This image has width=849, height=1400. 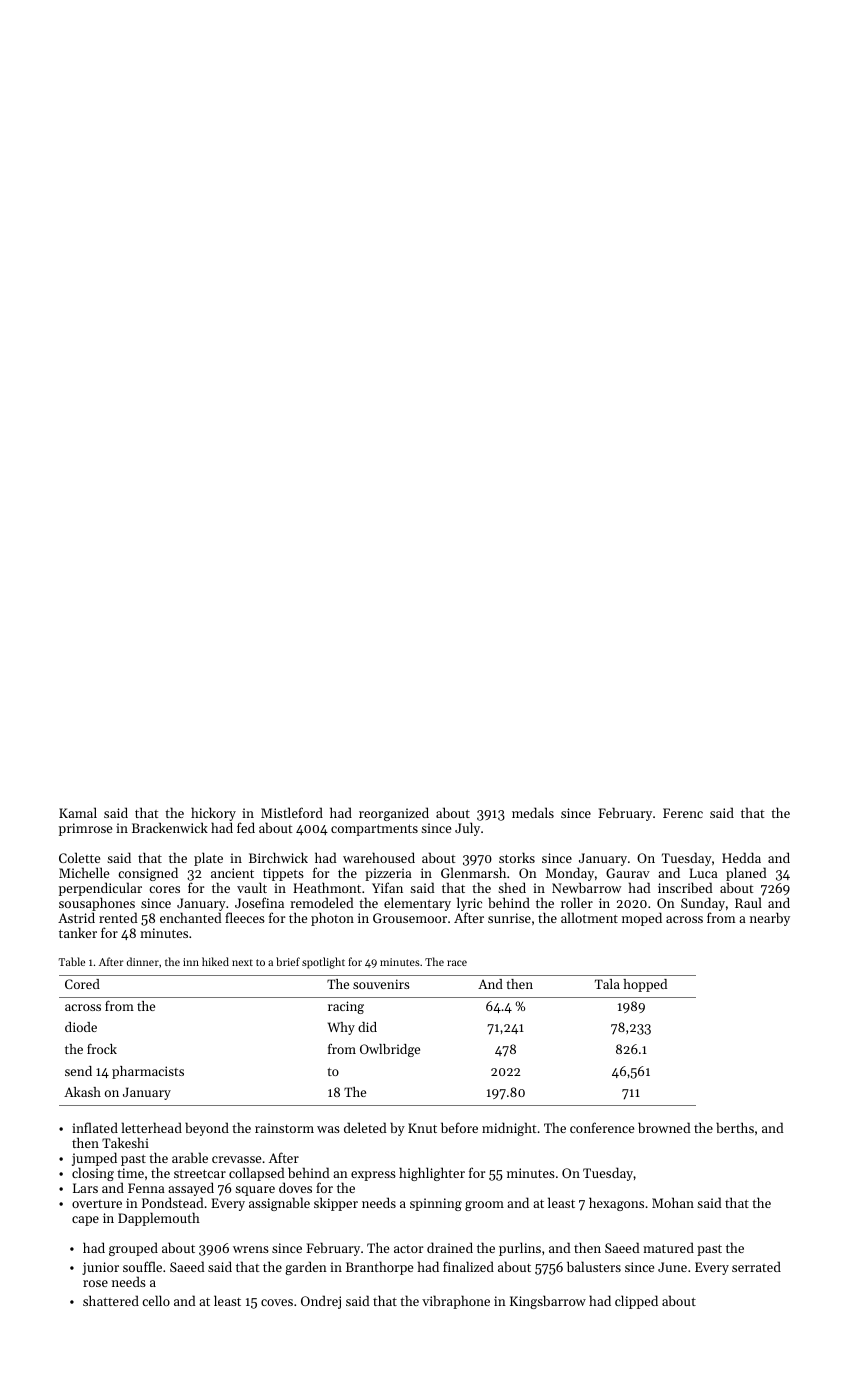 I want to click on berths, so click(x=735, y=1127).
